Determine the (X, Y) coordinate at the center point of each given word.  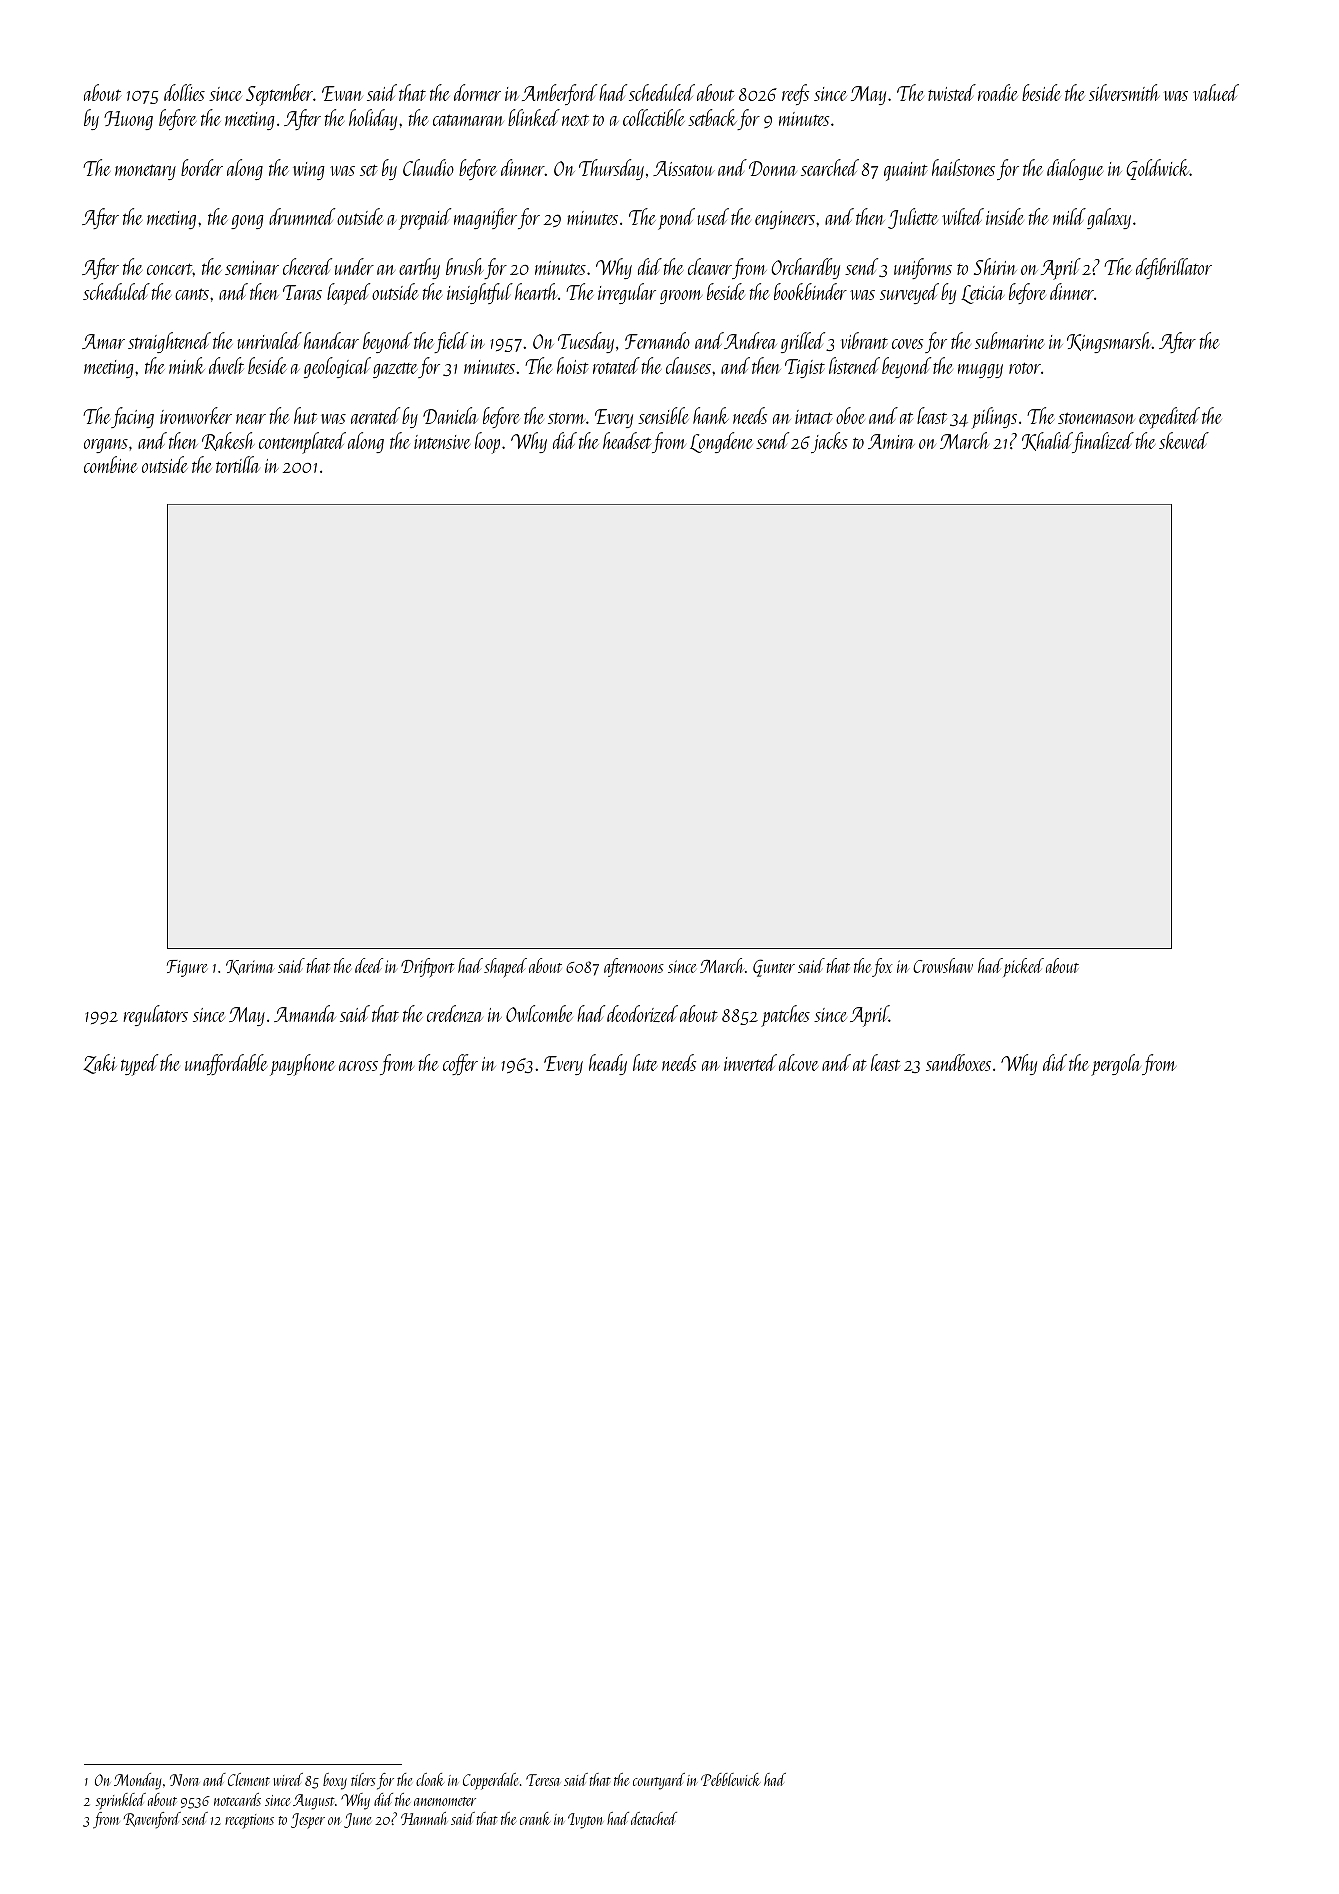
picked (1023, 967)
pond (676, 219)
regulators (156, 1015)
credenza (454, 1013)
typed (139, 1065)
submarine (1009, 340)
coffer (460, 1064)
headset (627, 440)
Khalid (1047, 442)
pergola (1115, 1065)
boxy (335, 1781)
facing (132, 417)
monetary (145, 172)
